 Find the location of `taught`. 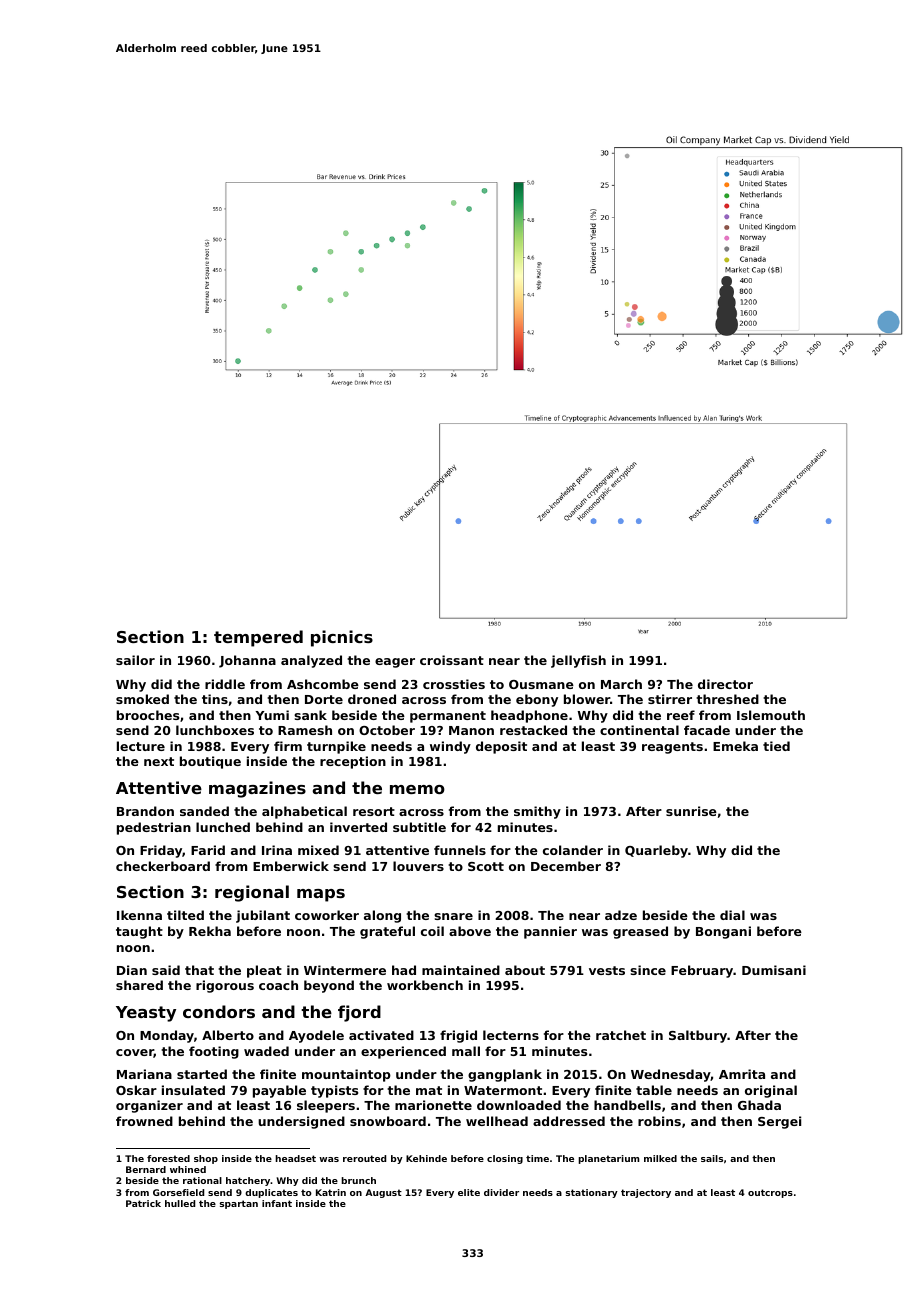

taught is located at coordinates (139, 932).
